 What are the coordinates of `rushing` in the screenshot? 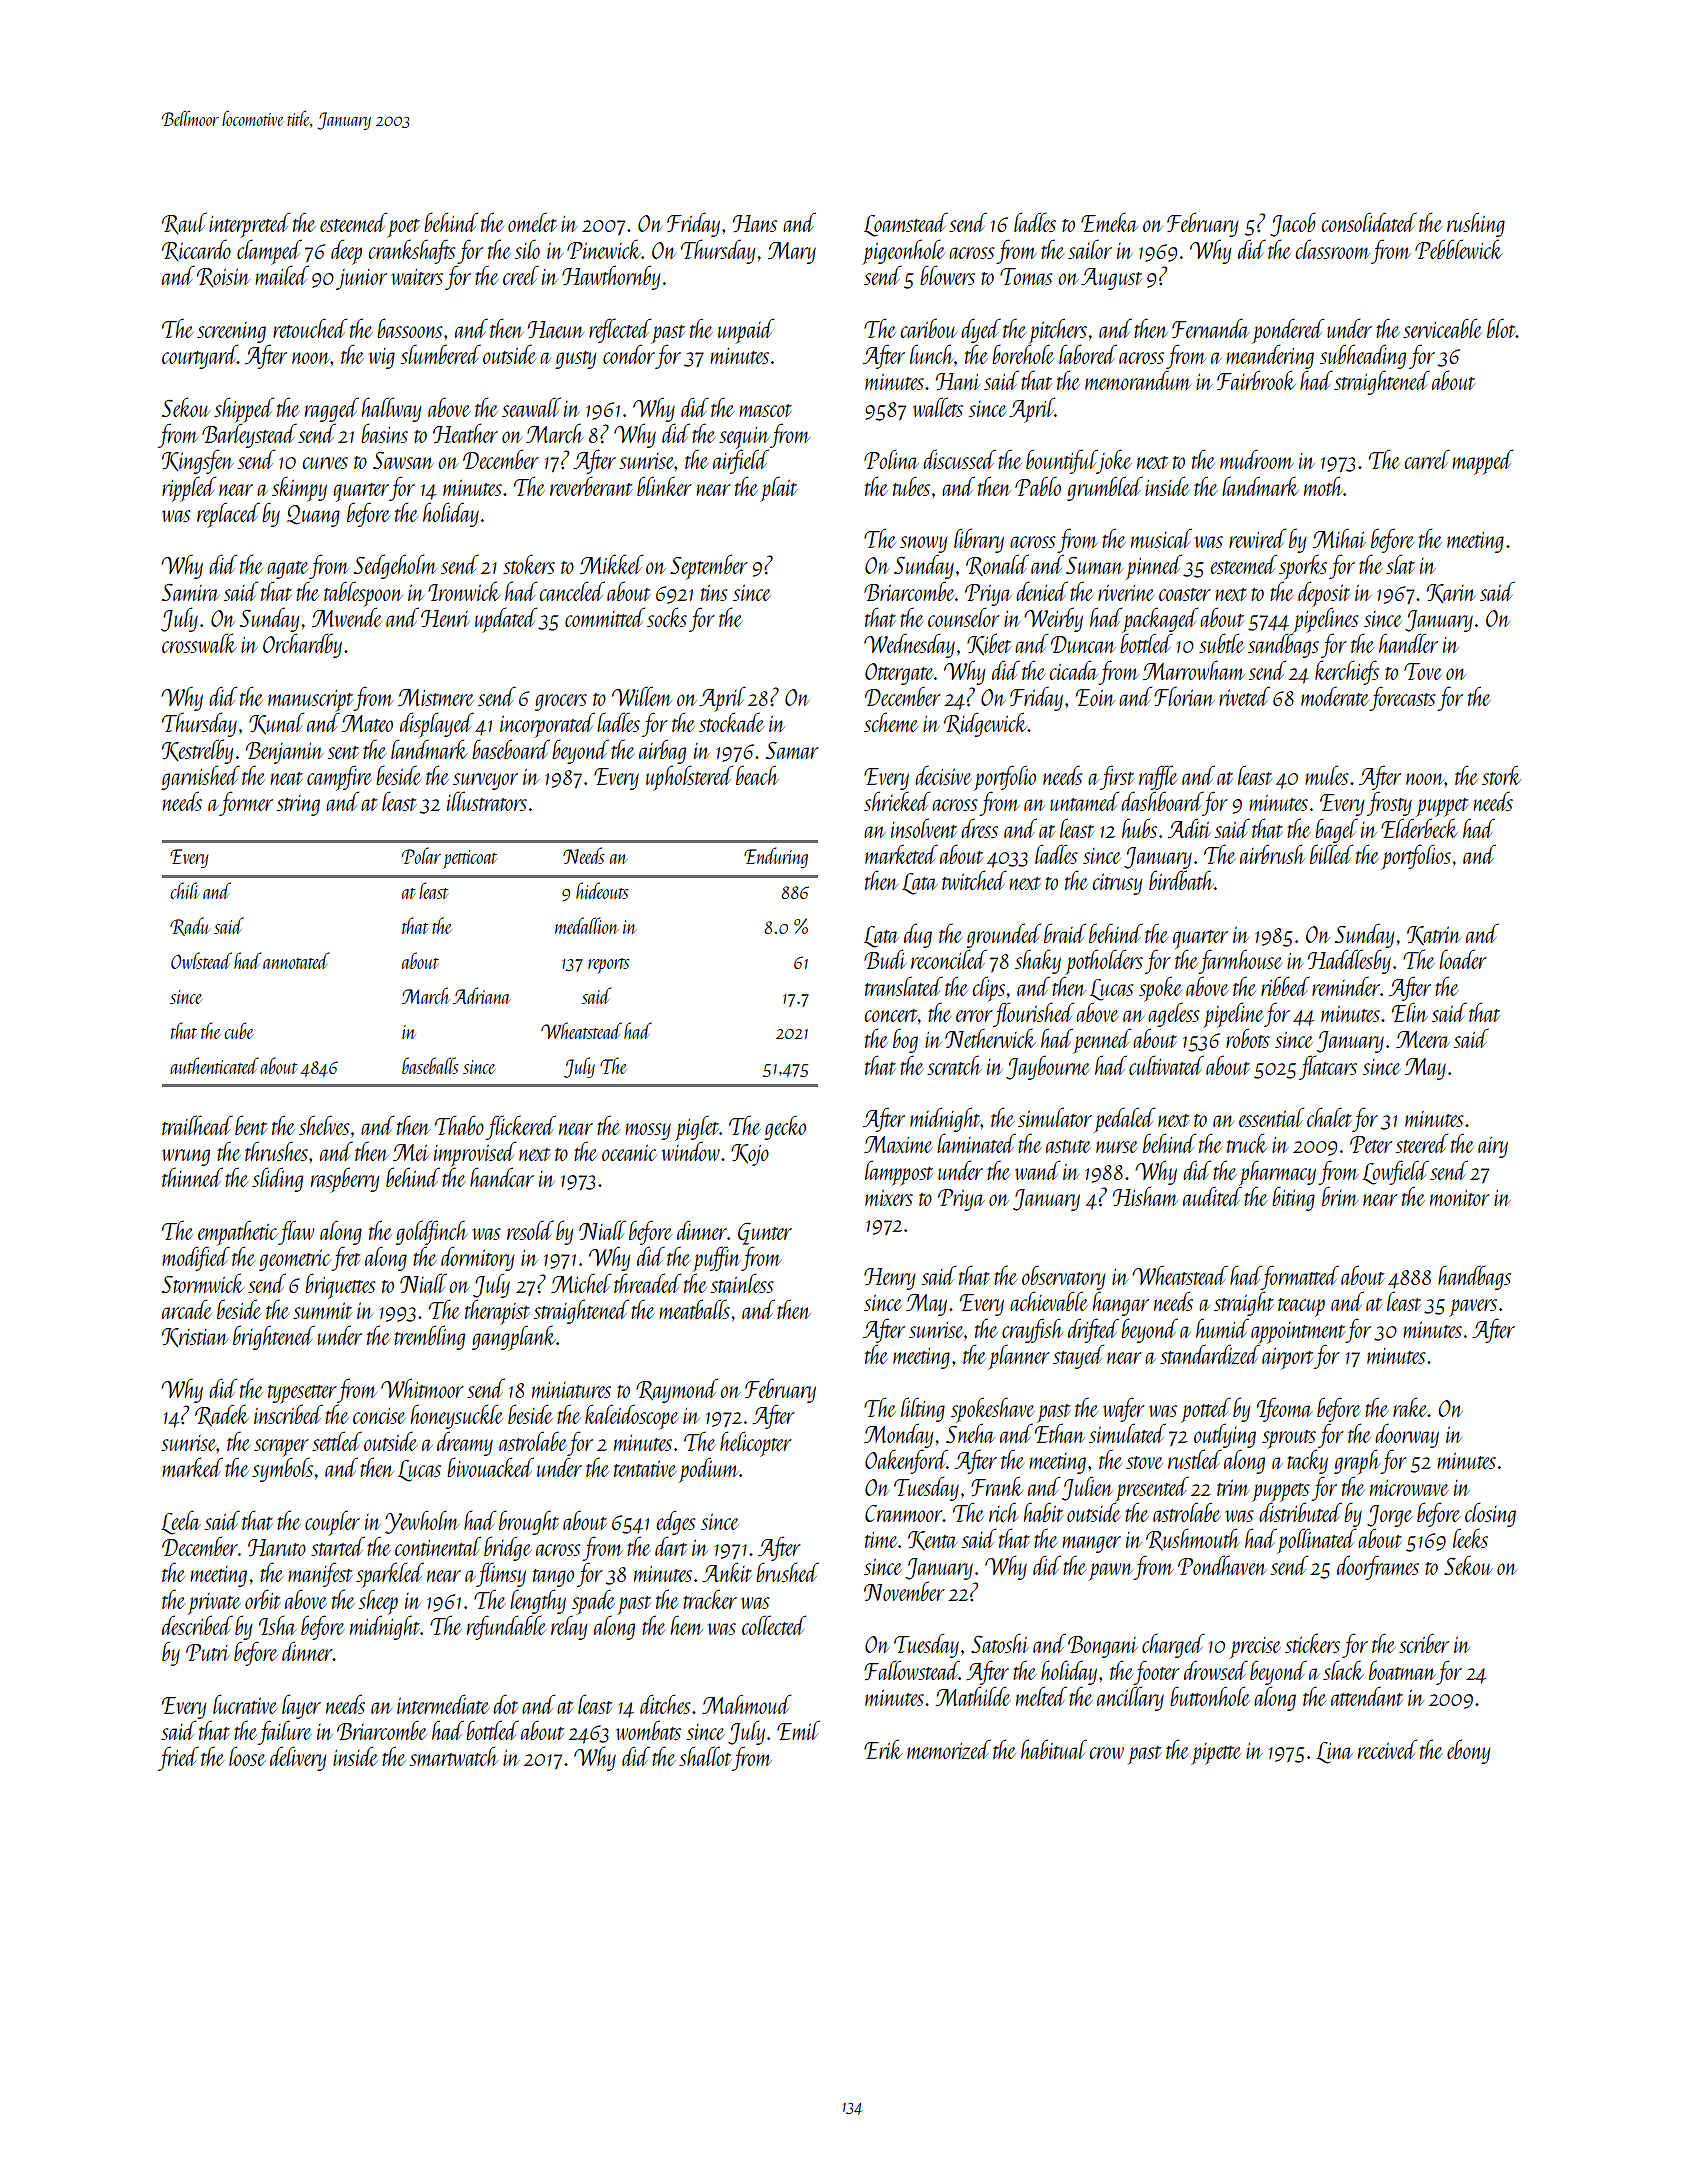 It's located at (1476, 224).
